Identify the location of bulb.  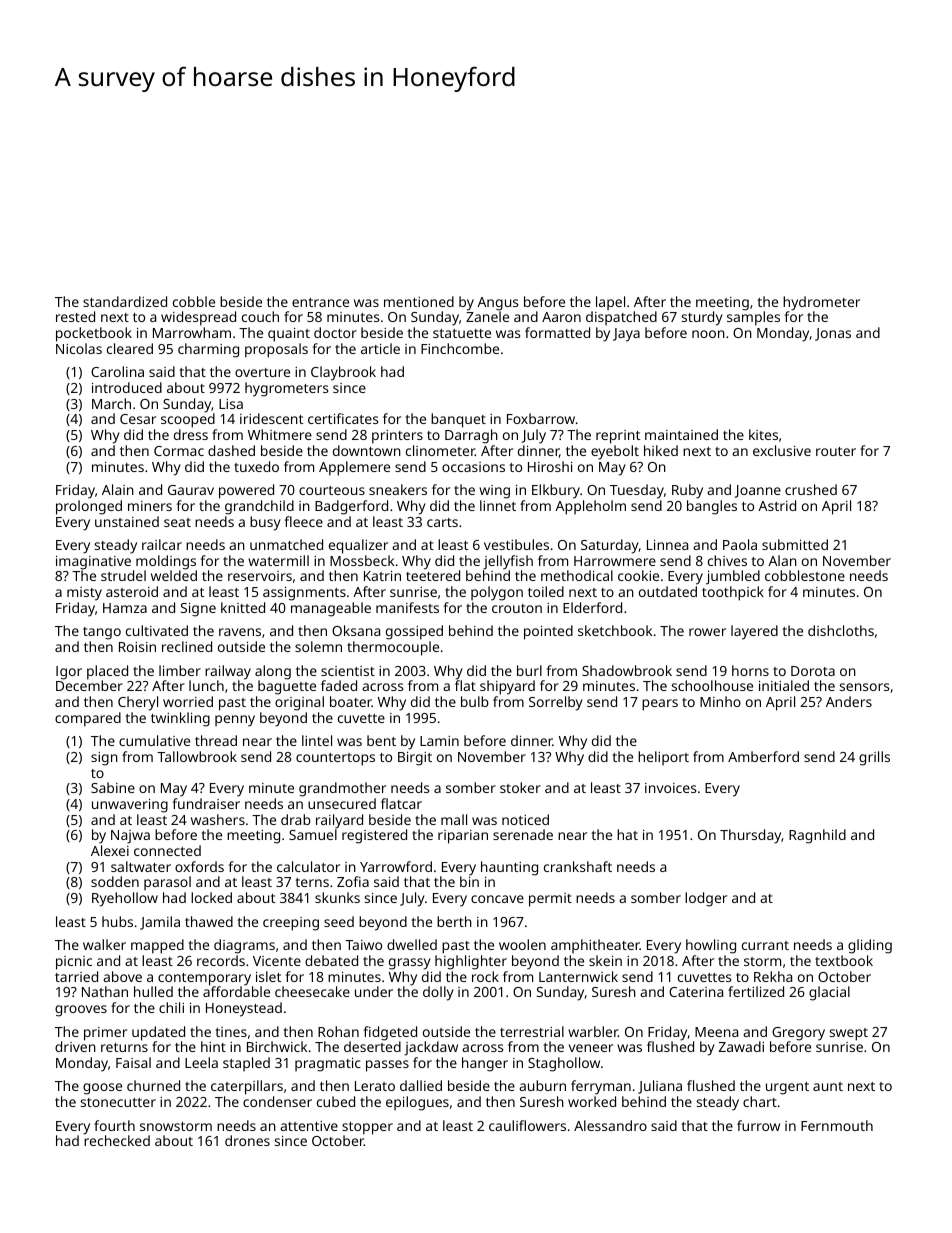
(475, 701).
